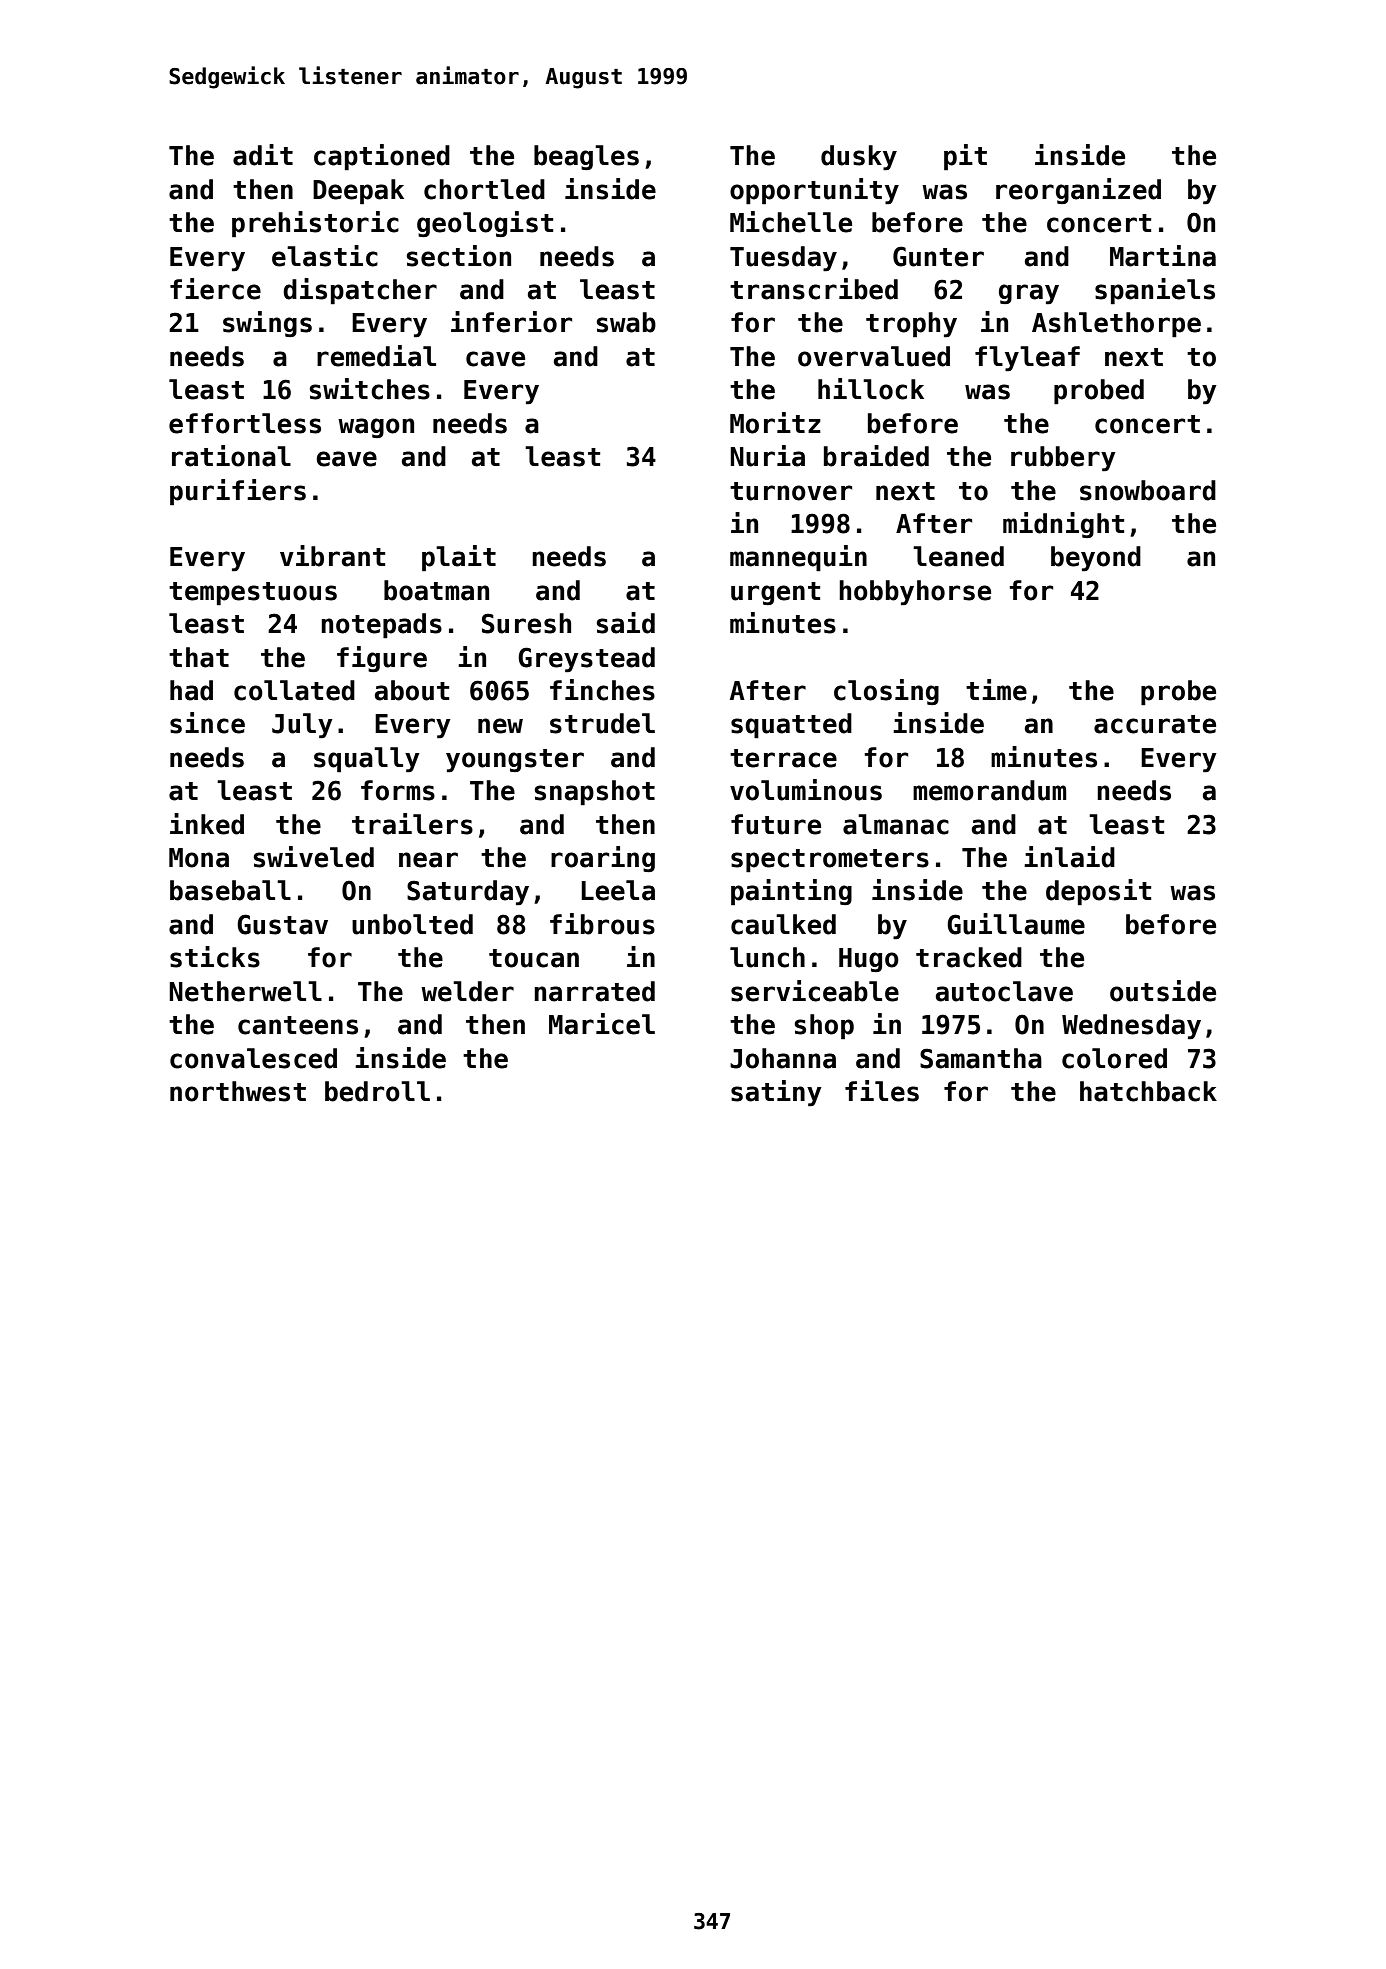 The width and height of the image is (1386, 1969). I want to click on adit, so click(263, 155).
